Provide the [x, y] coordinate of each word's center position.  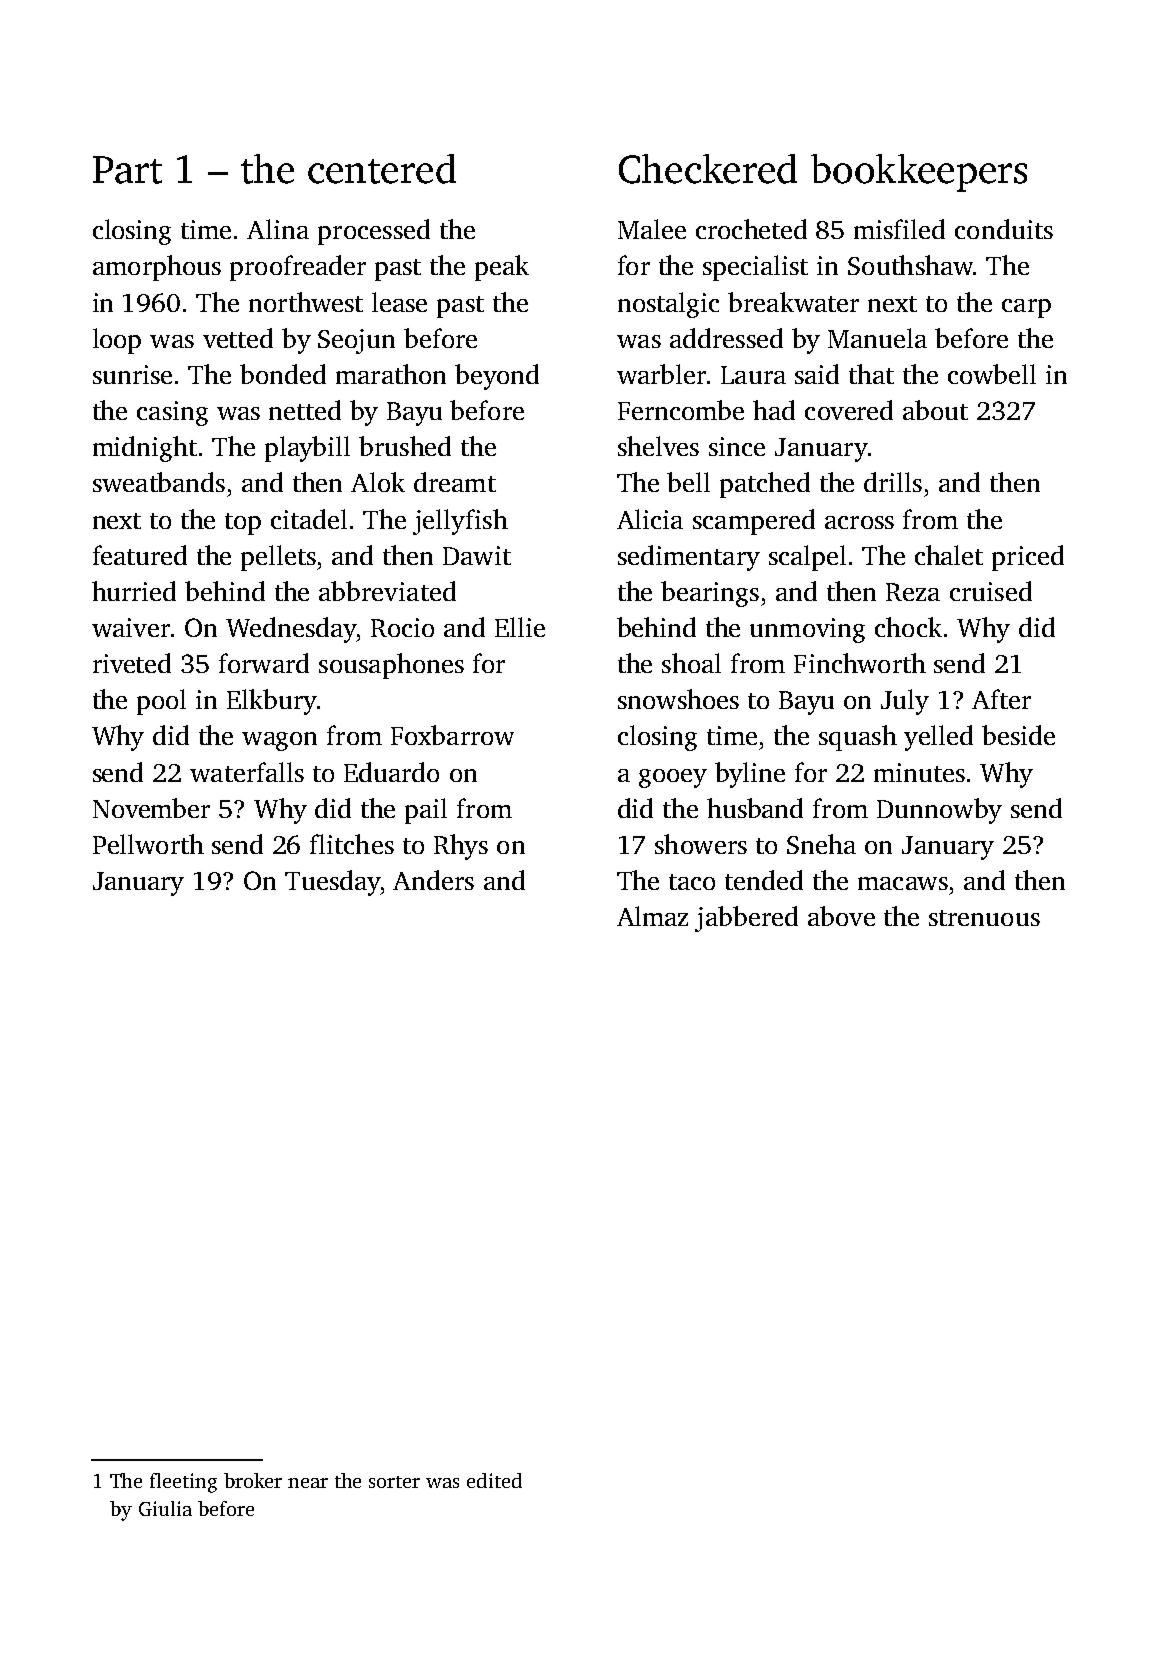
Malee [652, 229]
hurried [134, 591]
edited [494, 1480]
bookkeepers [919, 173]
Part [127, 170]
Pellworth [148, 844]
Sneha [821, 844]
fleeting [183, 1483]
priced [1028, 558]
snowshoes [678, 699]
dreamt [455, 482]
